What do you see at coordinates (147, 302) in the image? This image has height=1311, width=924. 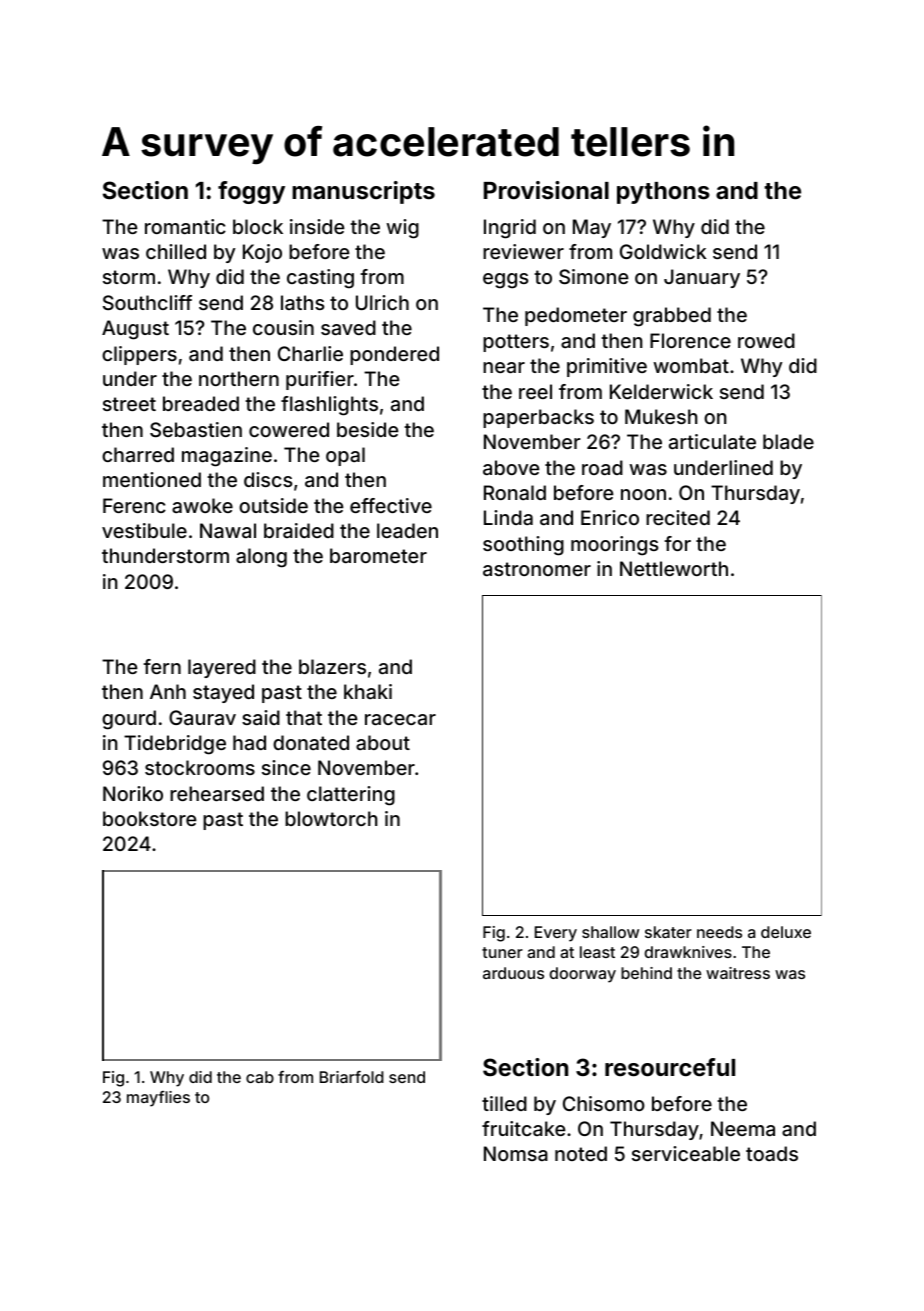 I see `Southcliff` at bounding box center [147, 302].
